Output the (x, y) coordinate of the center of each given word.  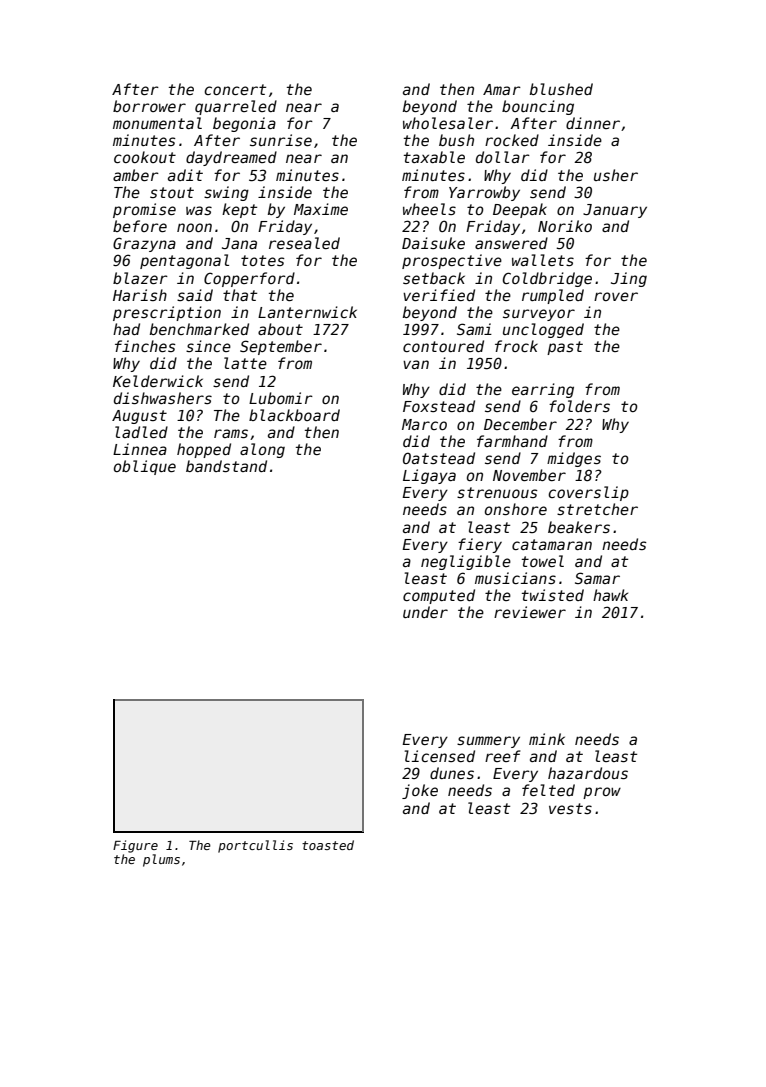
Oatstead (439, 458)
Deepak (520, 210)
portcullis (255, 846)
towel (543, 561)
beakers (579, 527)
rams (231, 433)
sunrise (281, 140)
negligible (466, 562)
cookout (145, 157)
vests (570, 808)
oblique (145, 467)
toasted (328, 845)
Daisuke (433, 243)
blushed (561, 89)
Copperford (249, 279)
